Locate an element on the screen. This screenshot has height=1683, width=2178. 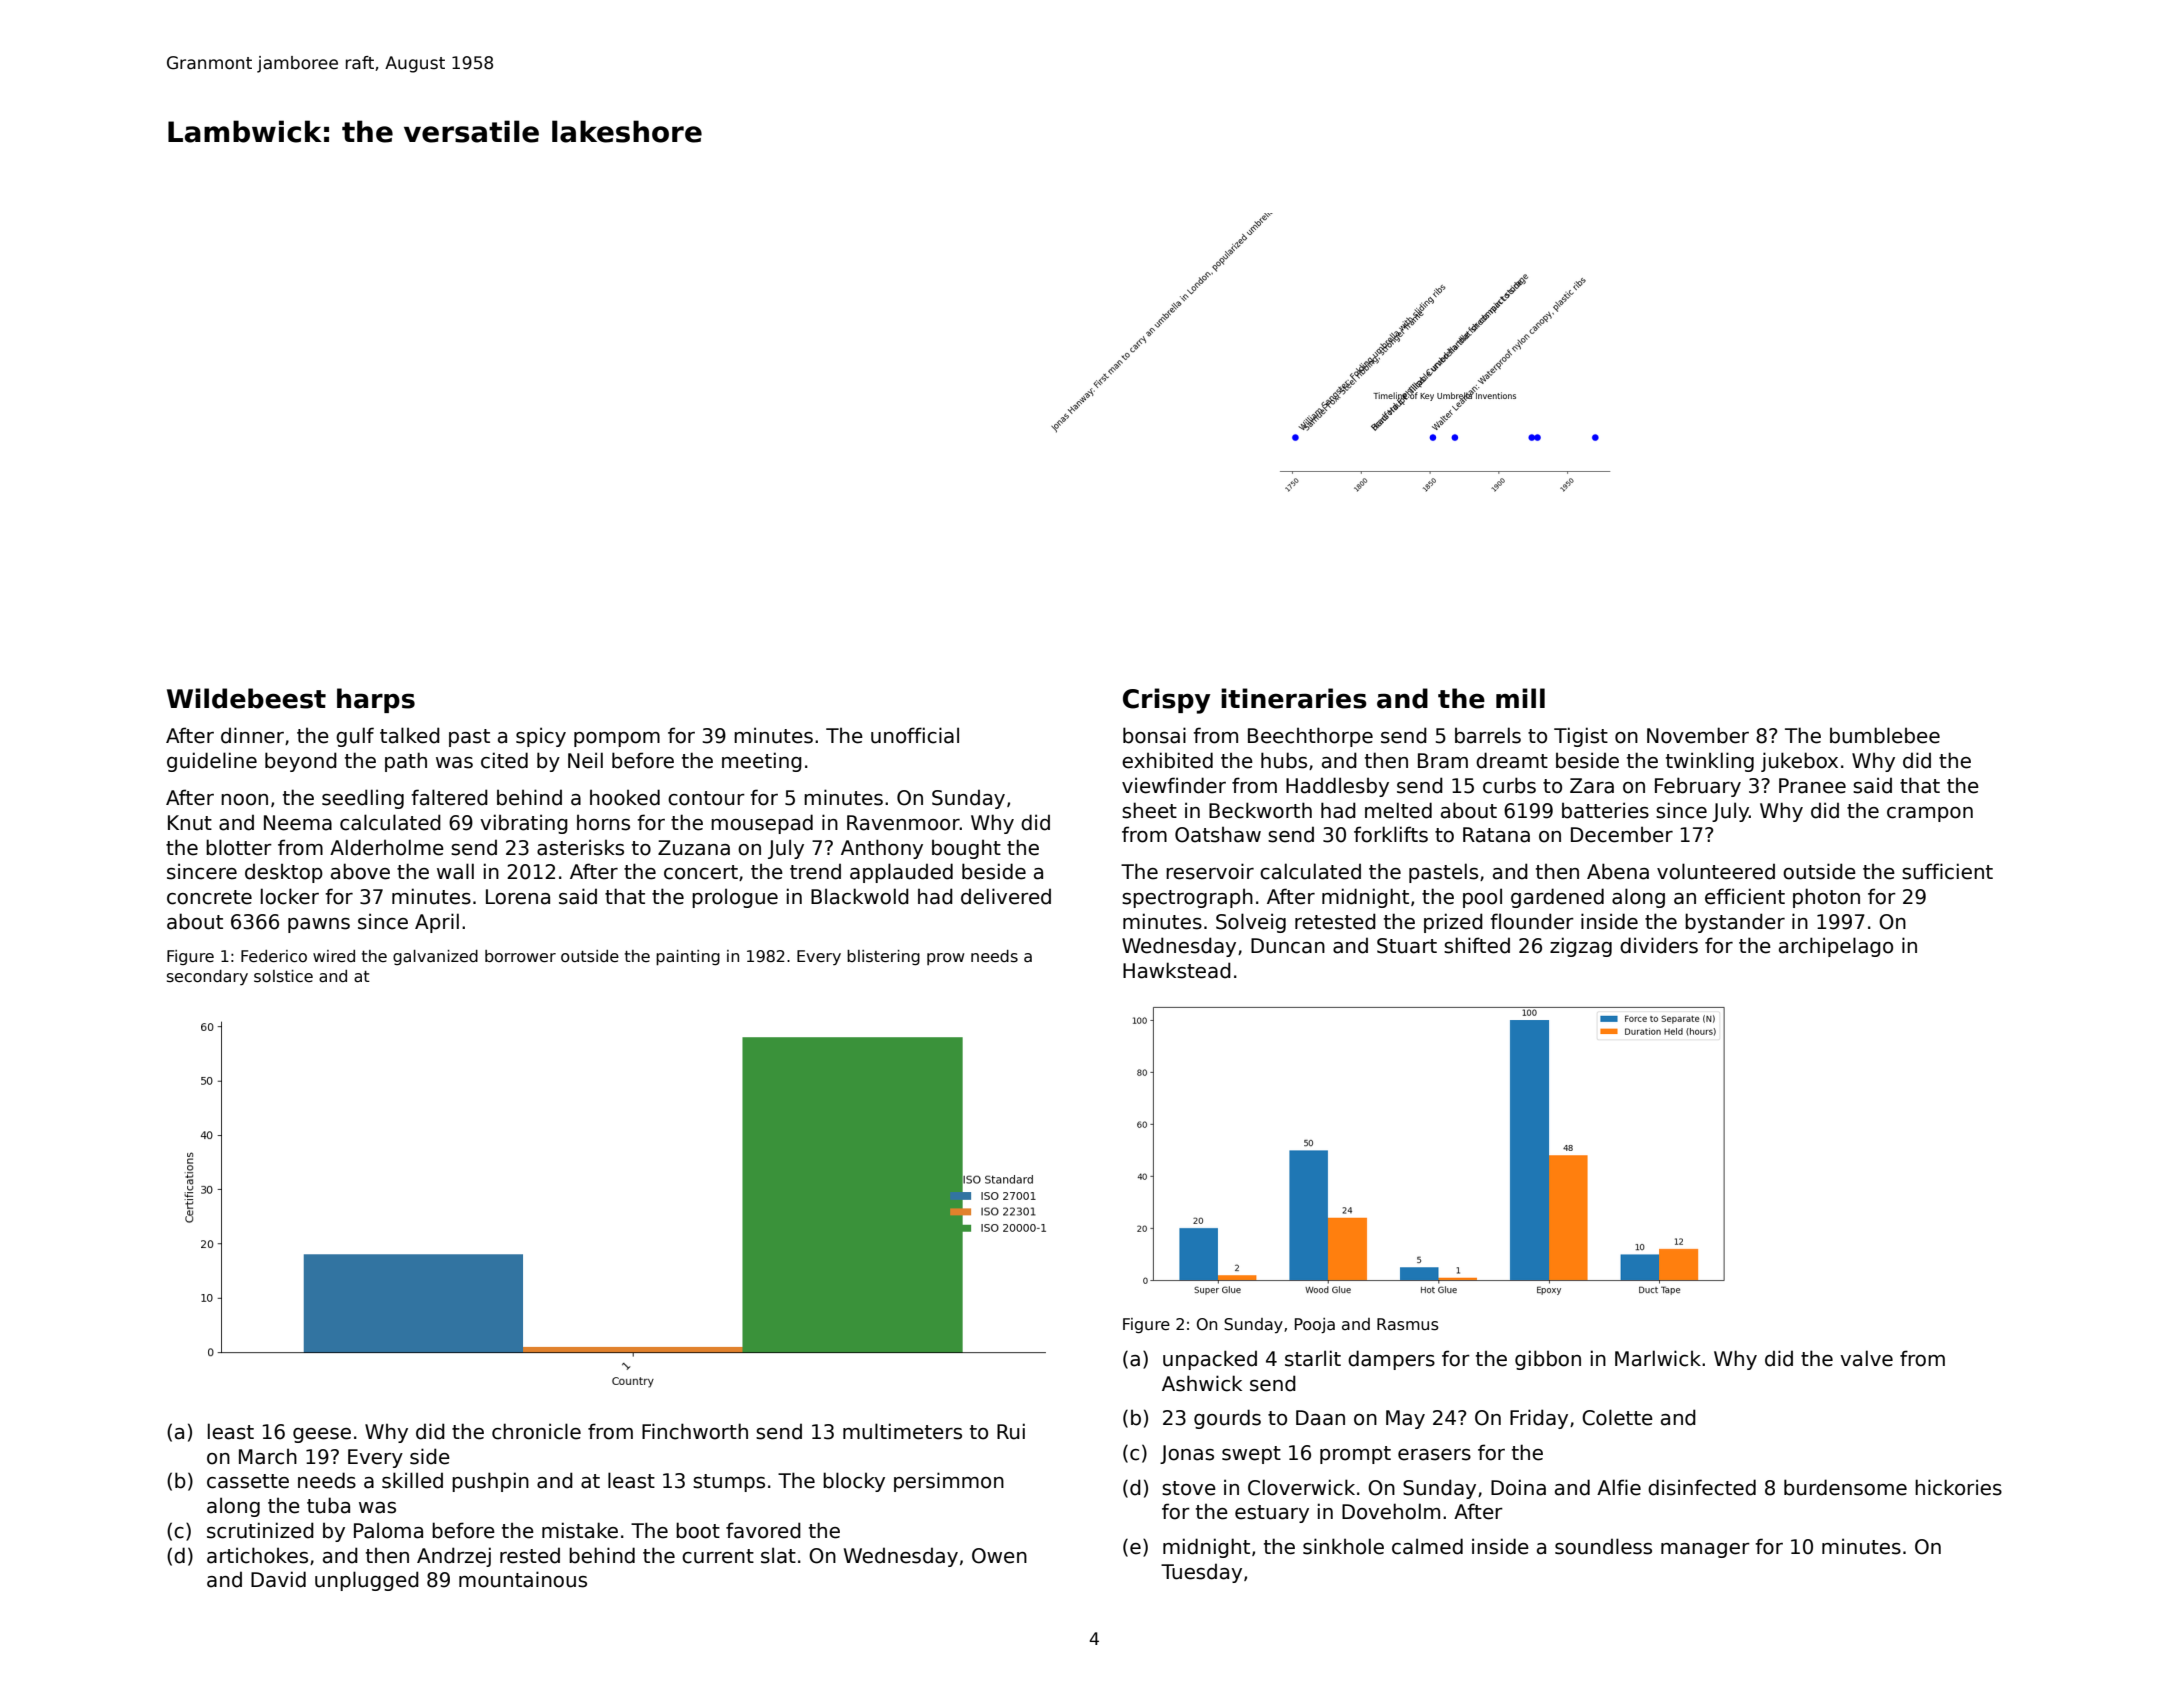
mountainous is located at coordinates (523, 1579).
